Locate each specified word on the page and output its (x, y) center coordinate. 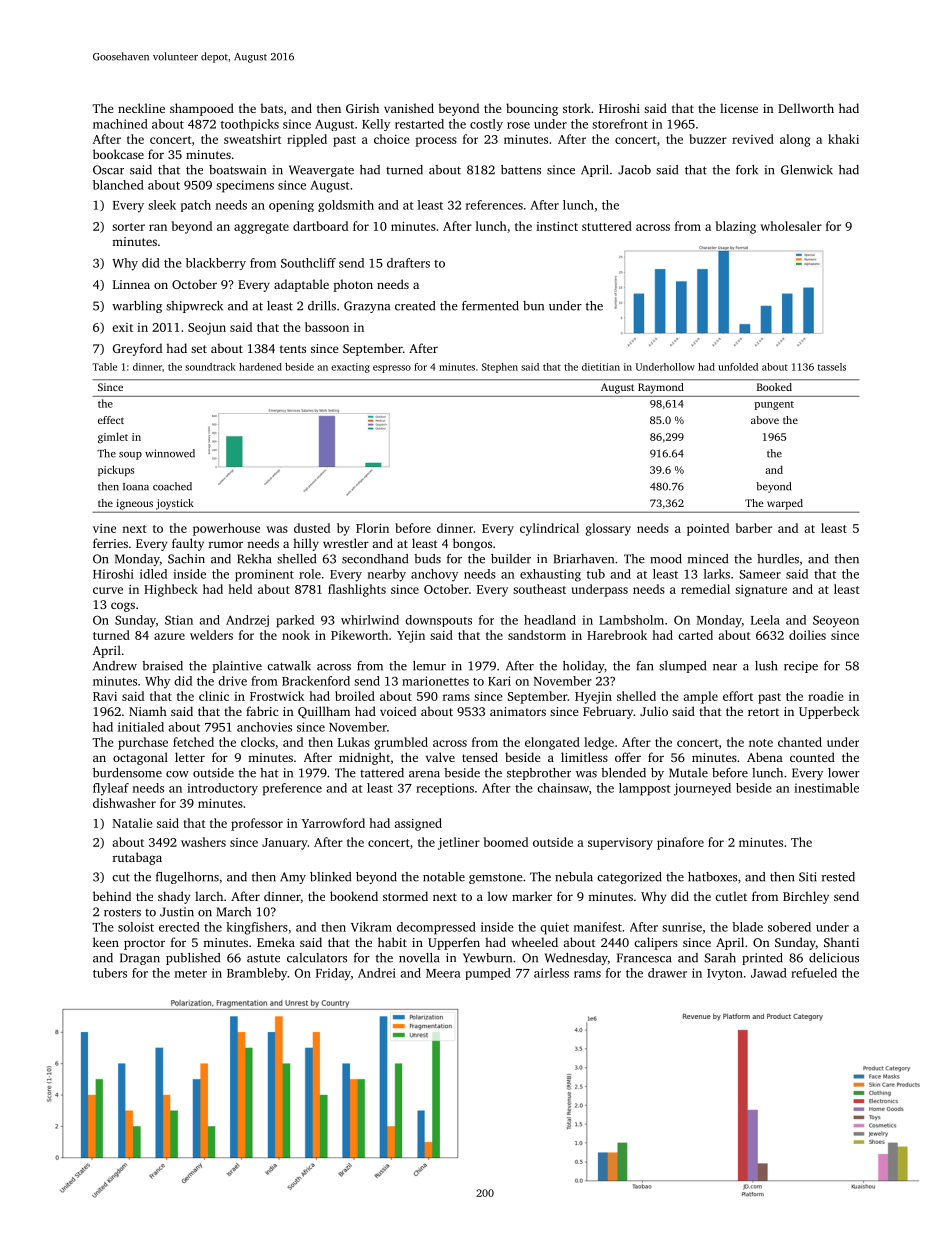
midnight (364, 758)
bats (271, 108)
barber (754, 528)
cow (177, 774)
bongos (472, 544)
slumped (682, 667)
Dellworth (806, 108)
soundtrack (210, 367)
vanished (409, 108)
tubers (110, 973)
